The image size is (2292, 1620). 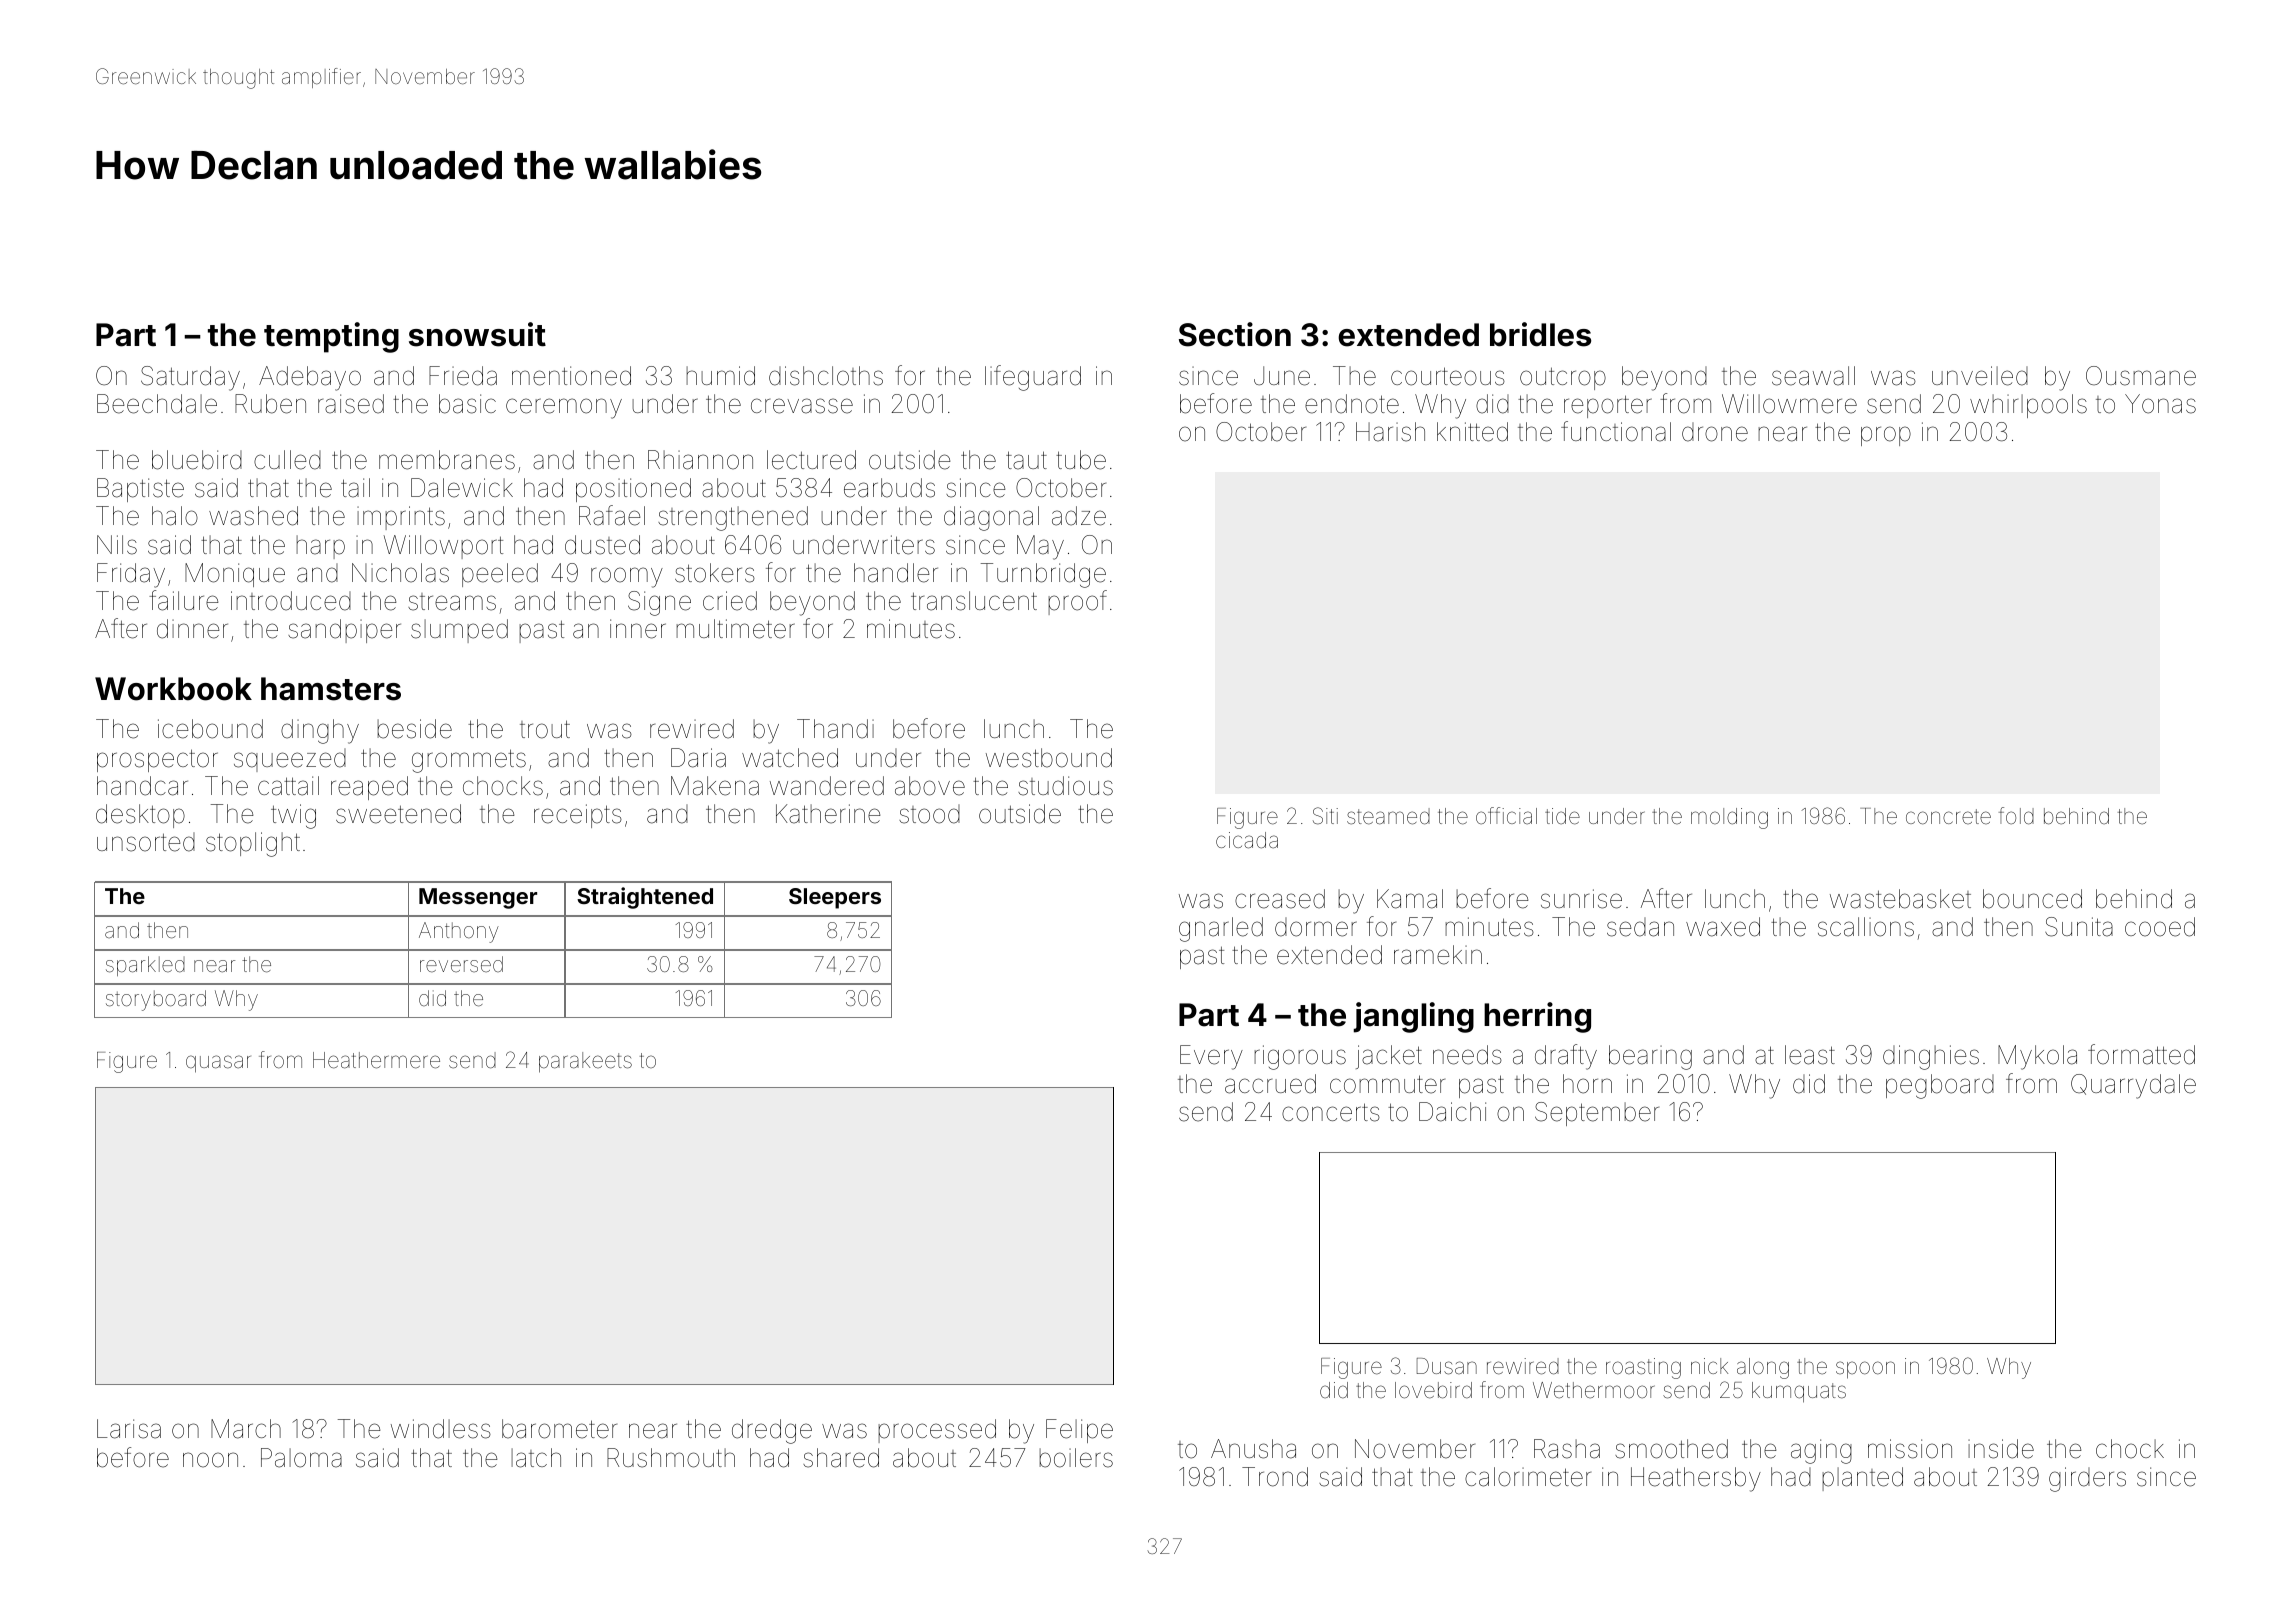 What do you see at coordinates (889, 488) in the screenshot?
I see `earbuds` at bounding box center [889, 488].
